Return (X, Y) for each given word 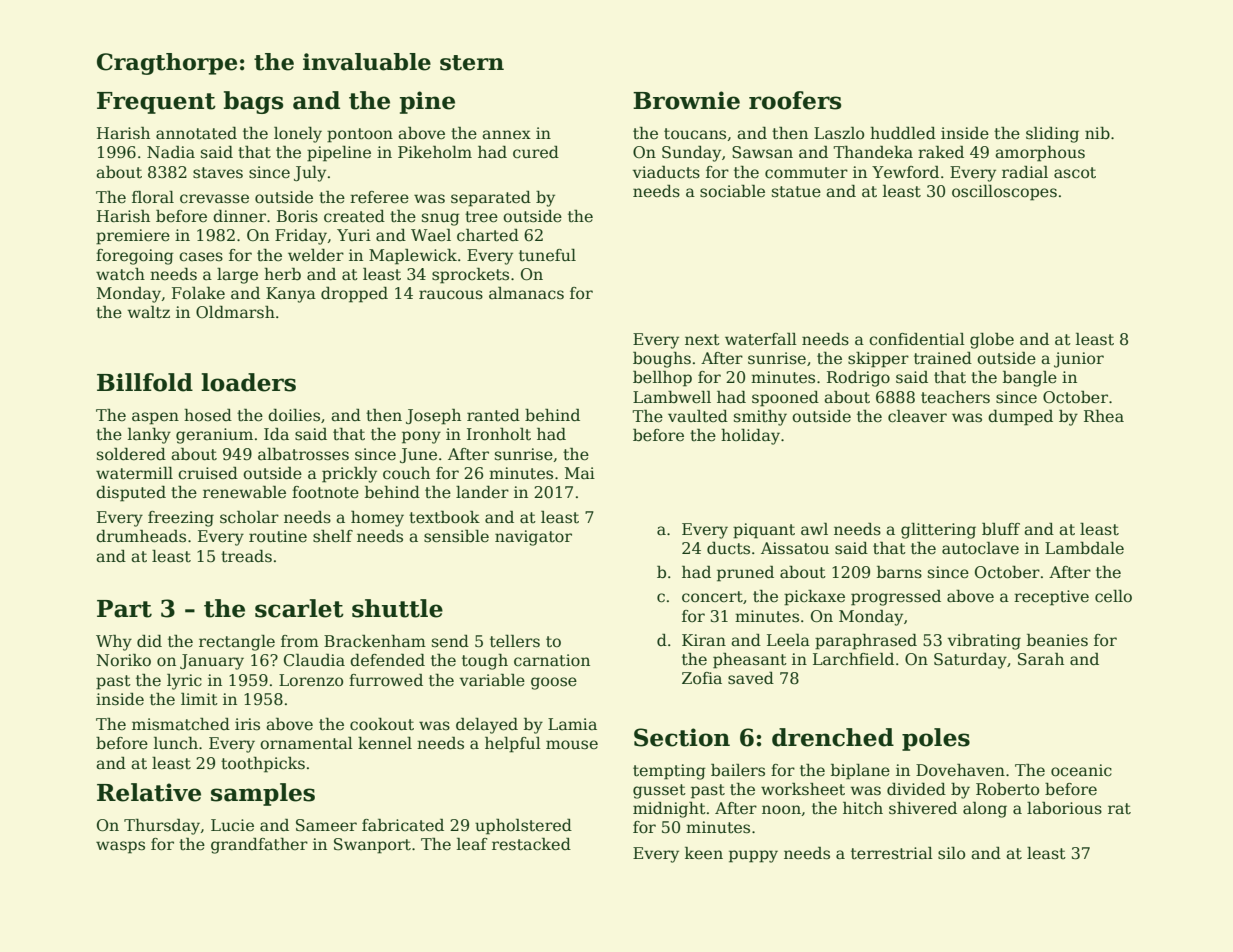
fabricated (403, 825)
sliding (1052, 135)
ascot (1075, 173)
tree (481, 217)
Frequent (156, 103)
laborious (1064, 808)
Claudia (314, 660)
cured (536, 152)
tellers (515, 641)
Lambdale (1084, 548)
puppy (753, 856)
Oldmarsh (235, 312)
